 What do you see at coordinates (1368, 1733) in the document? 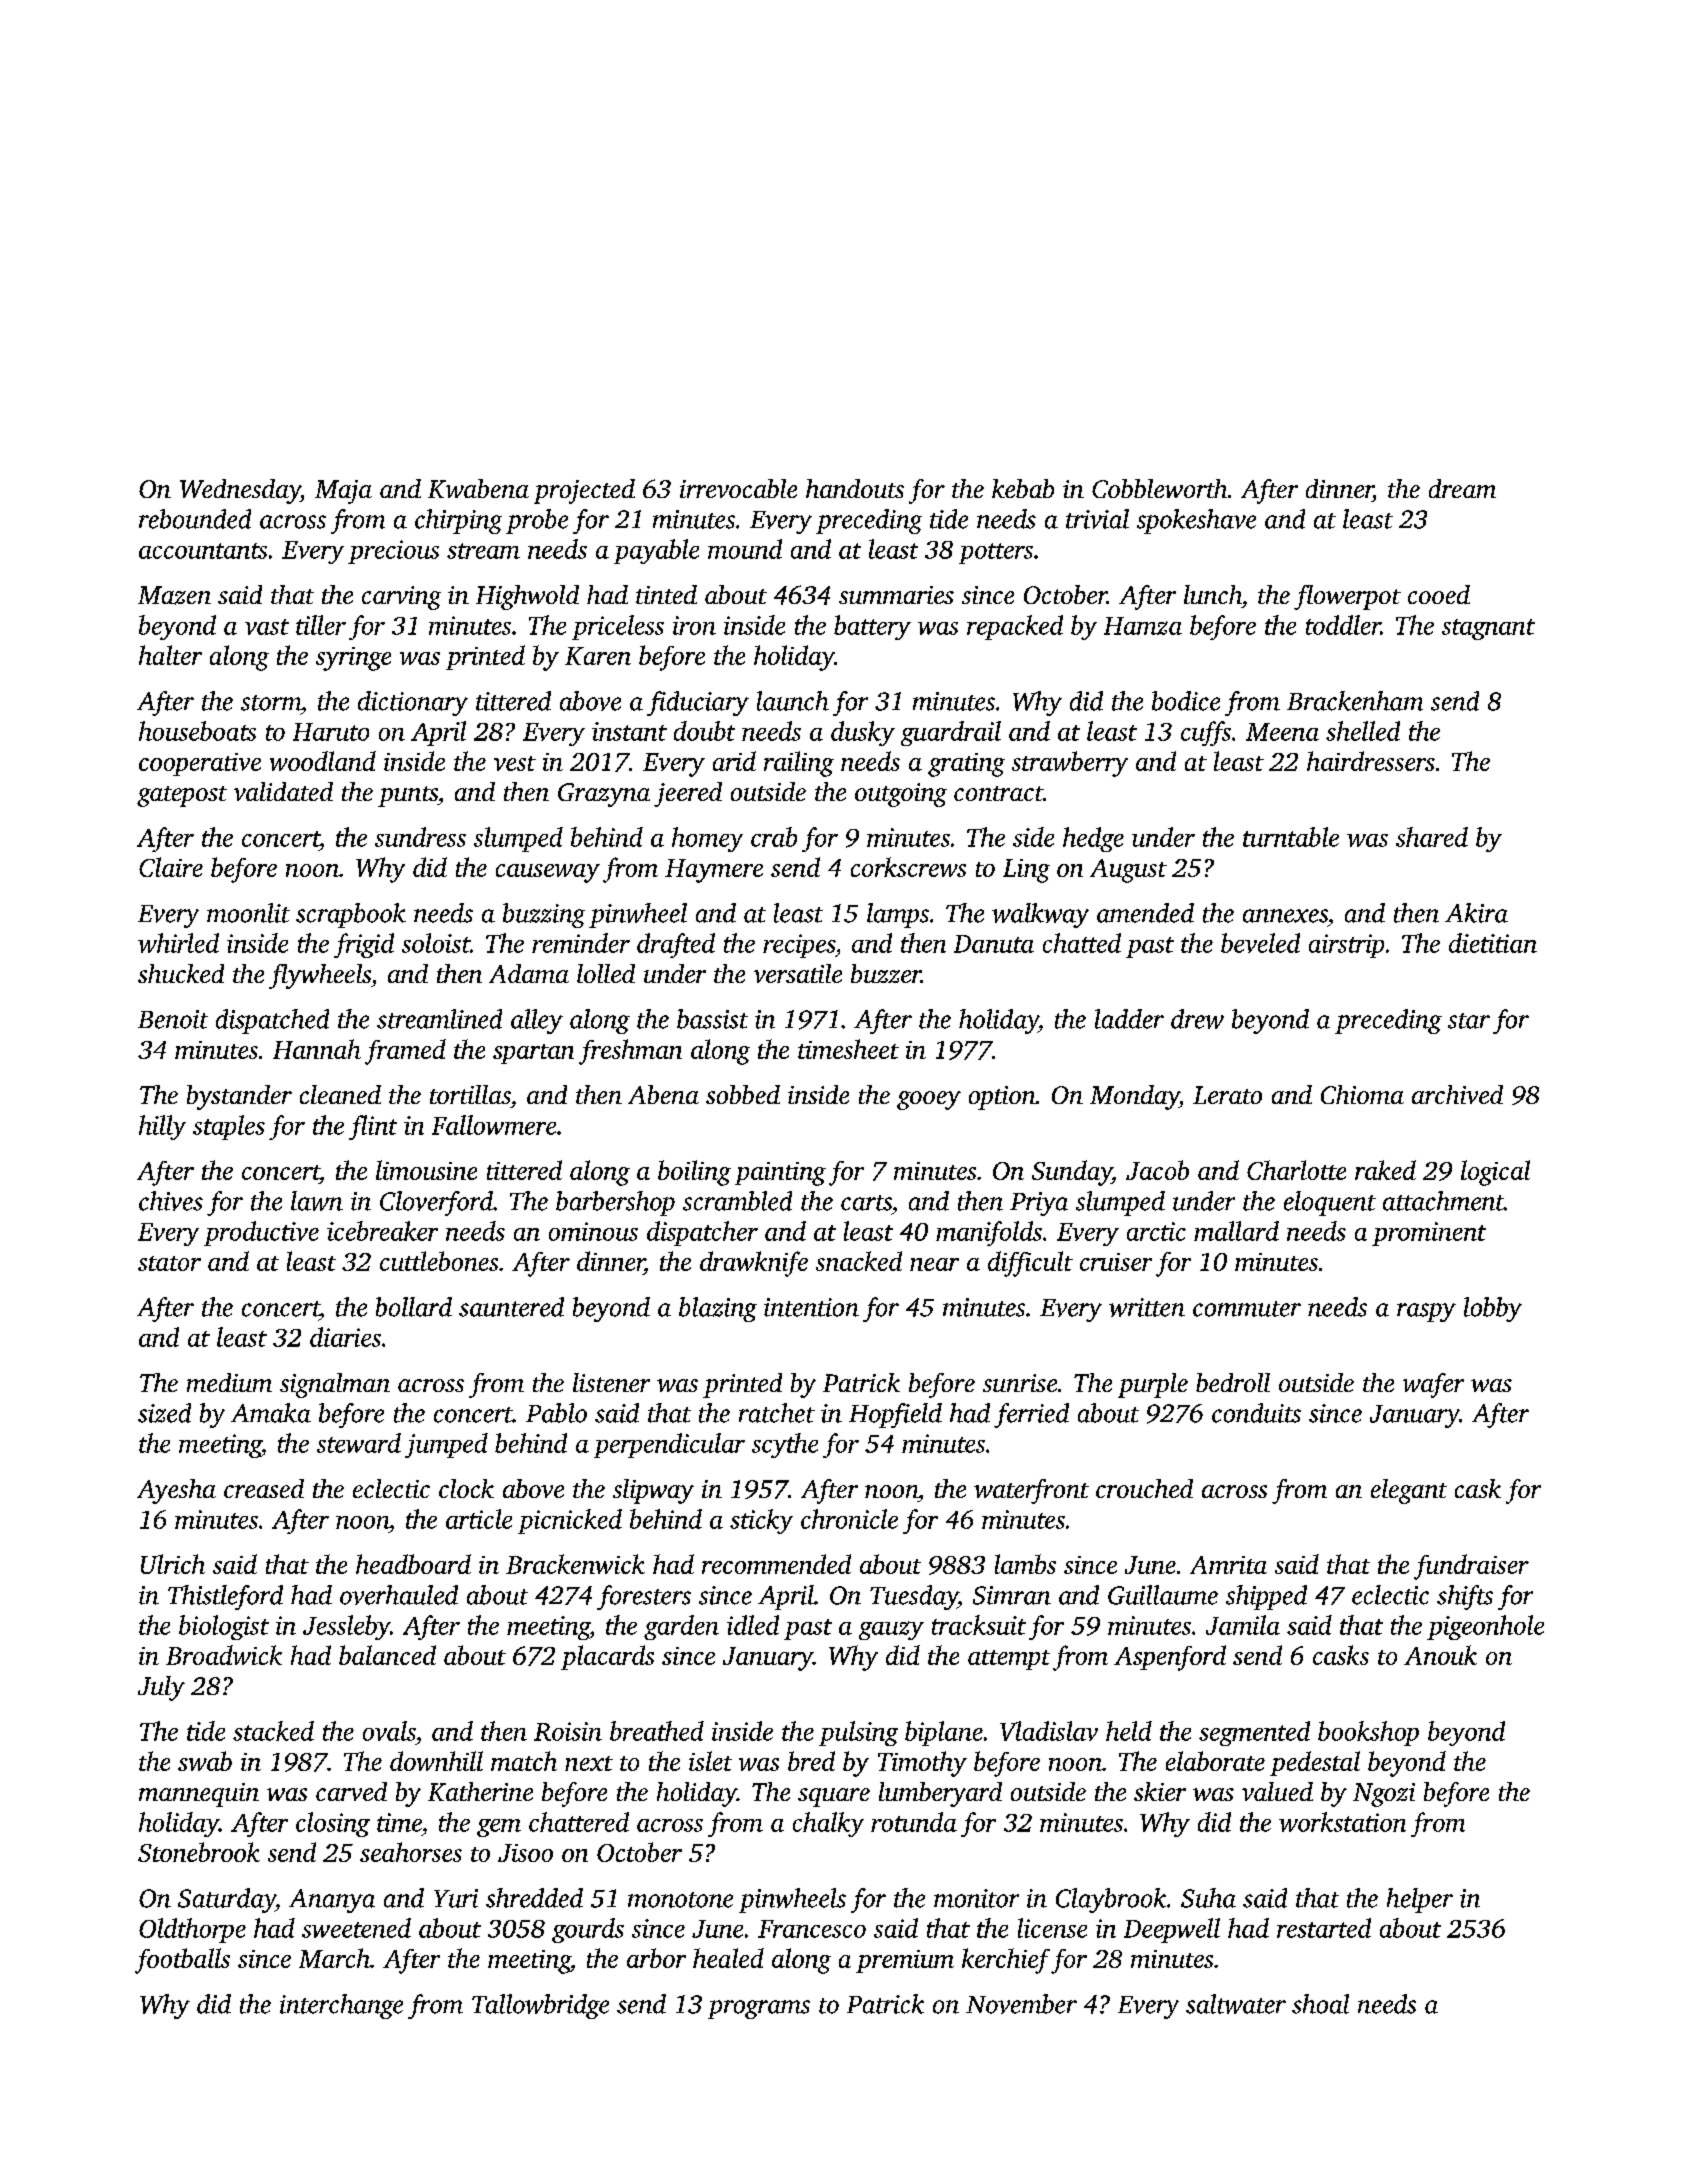
I see `bookshop` at bounding box center [1368, 1733].
